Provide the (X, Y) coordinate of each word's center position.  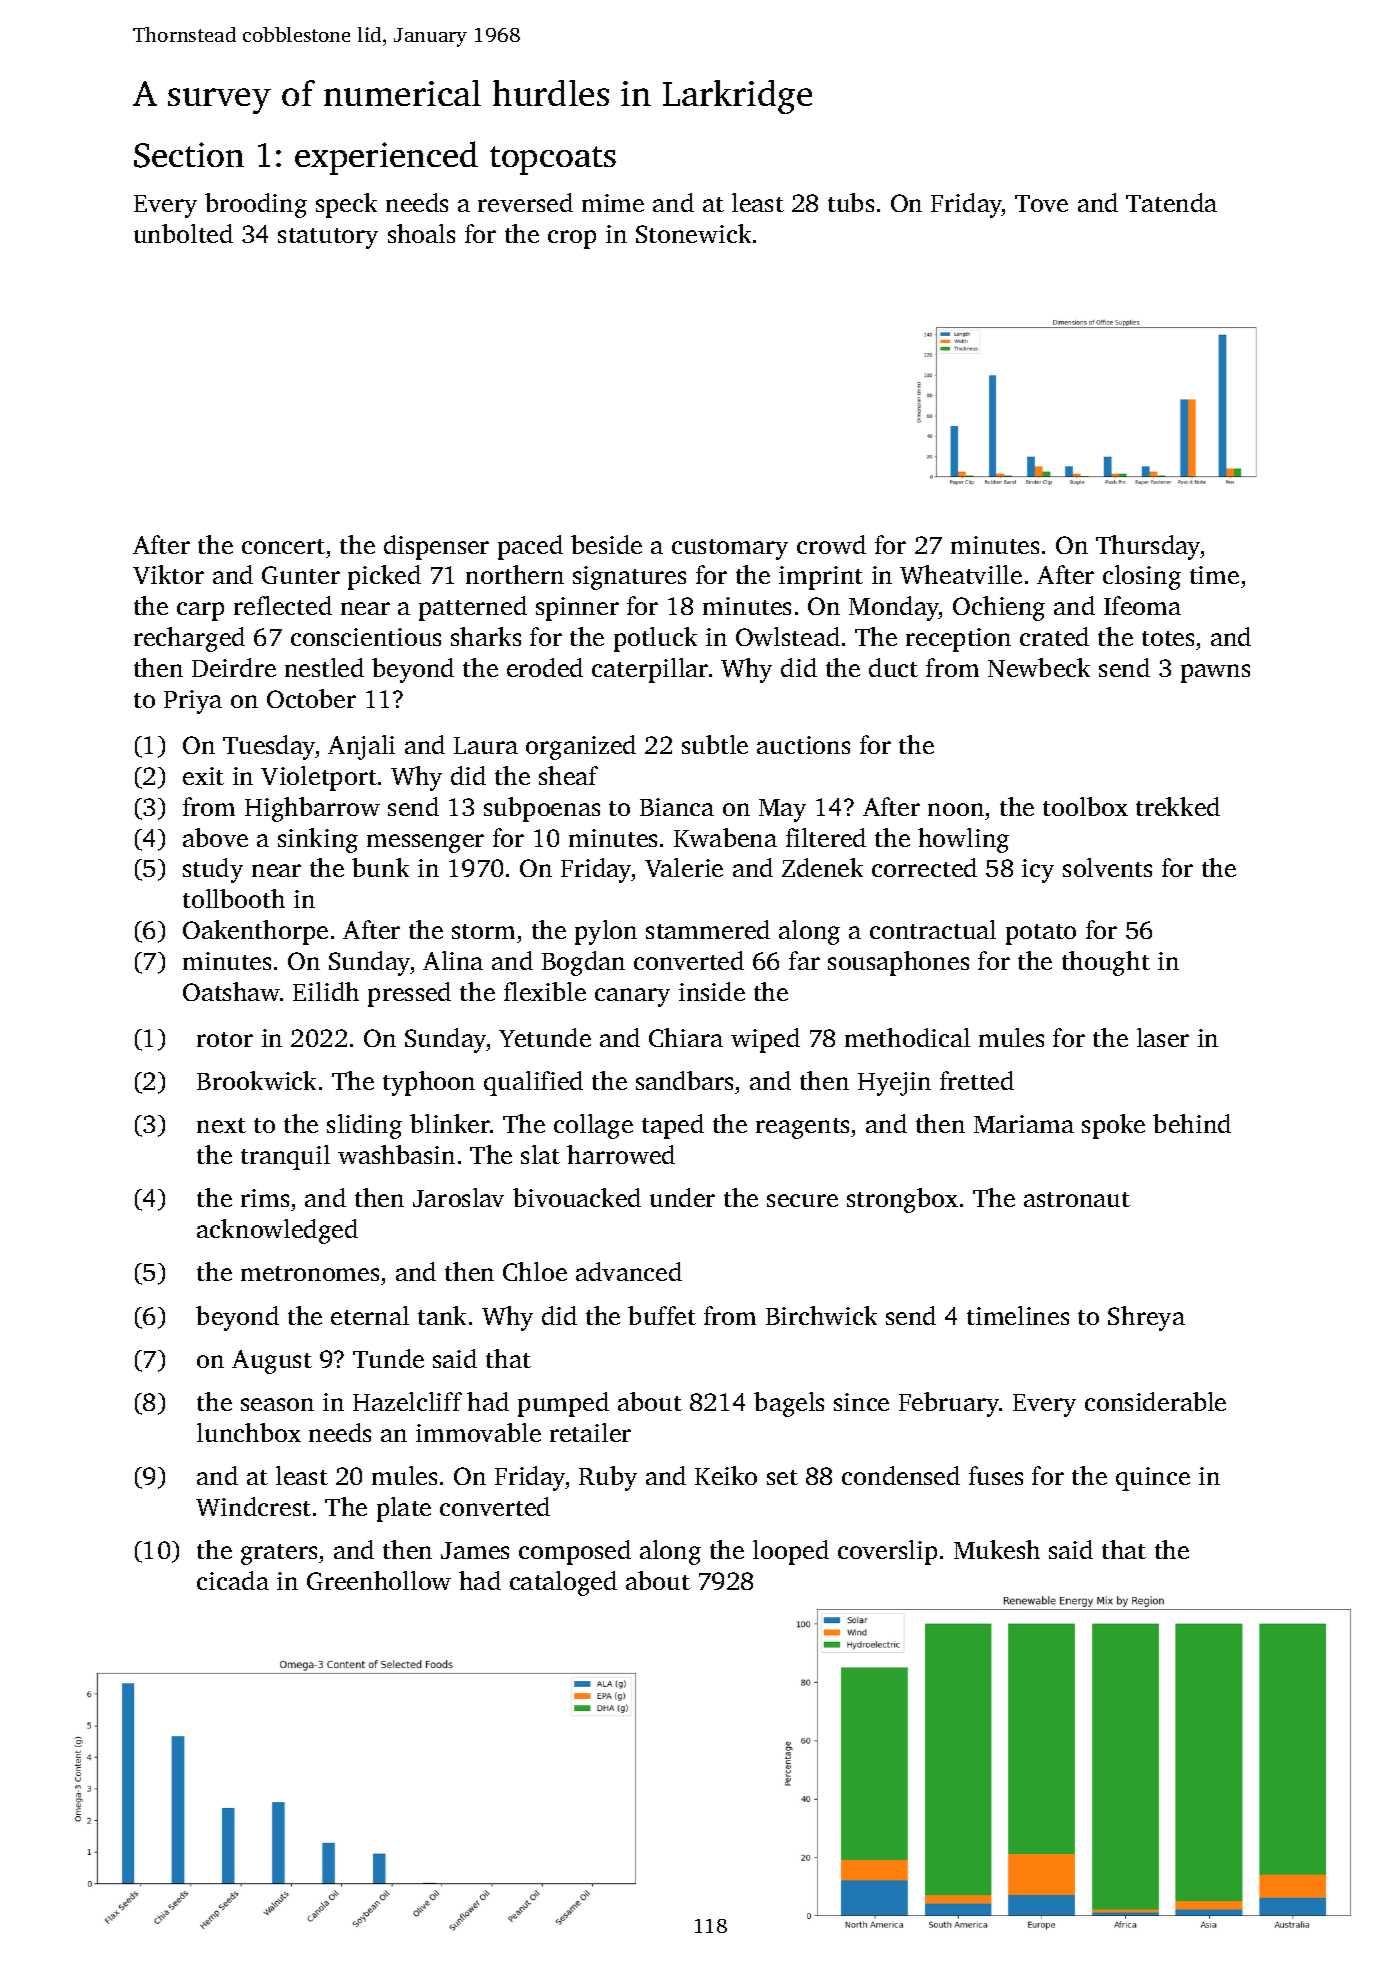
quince (1153, 1479)
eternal (370, 1315)
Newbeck (1039, 667)
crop (572, 239)
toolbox (1085, 806)
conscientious (366, 637)
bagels (789, 1404)
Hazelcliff (407, 1401)
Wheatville (961, 574)
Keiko (726, 1475)
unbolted (183, 233)
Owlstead (788, 636)
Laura (486, 745)
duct (893, 667)
